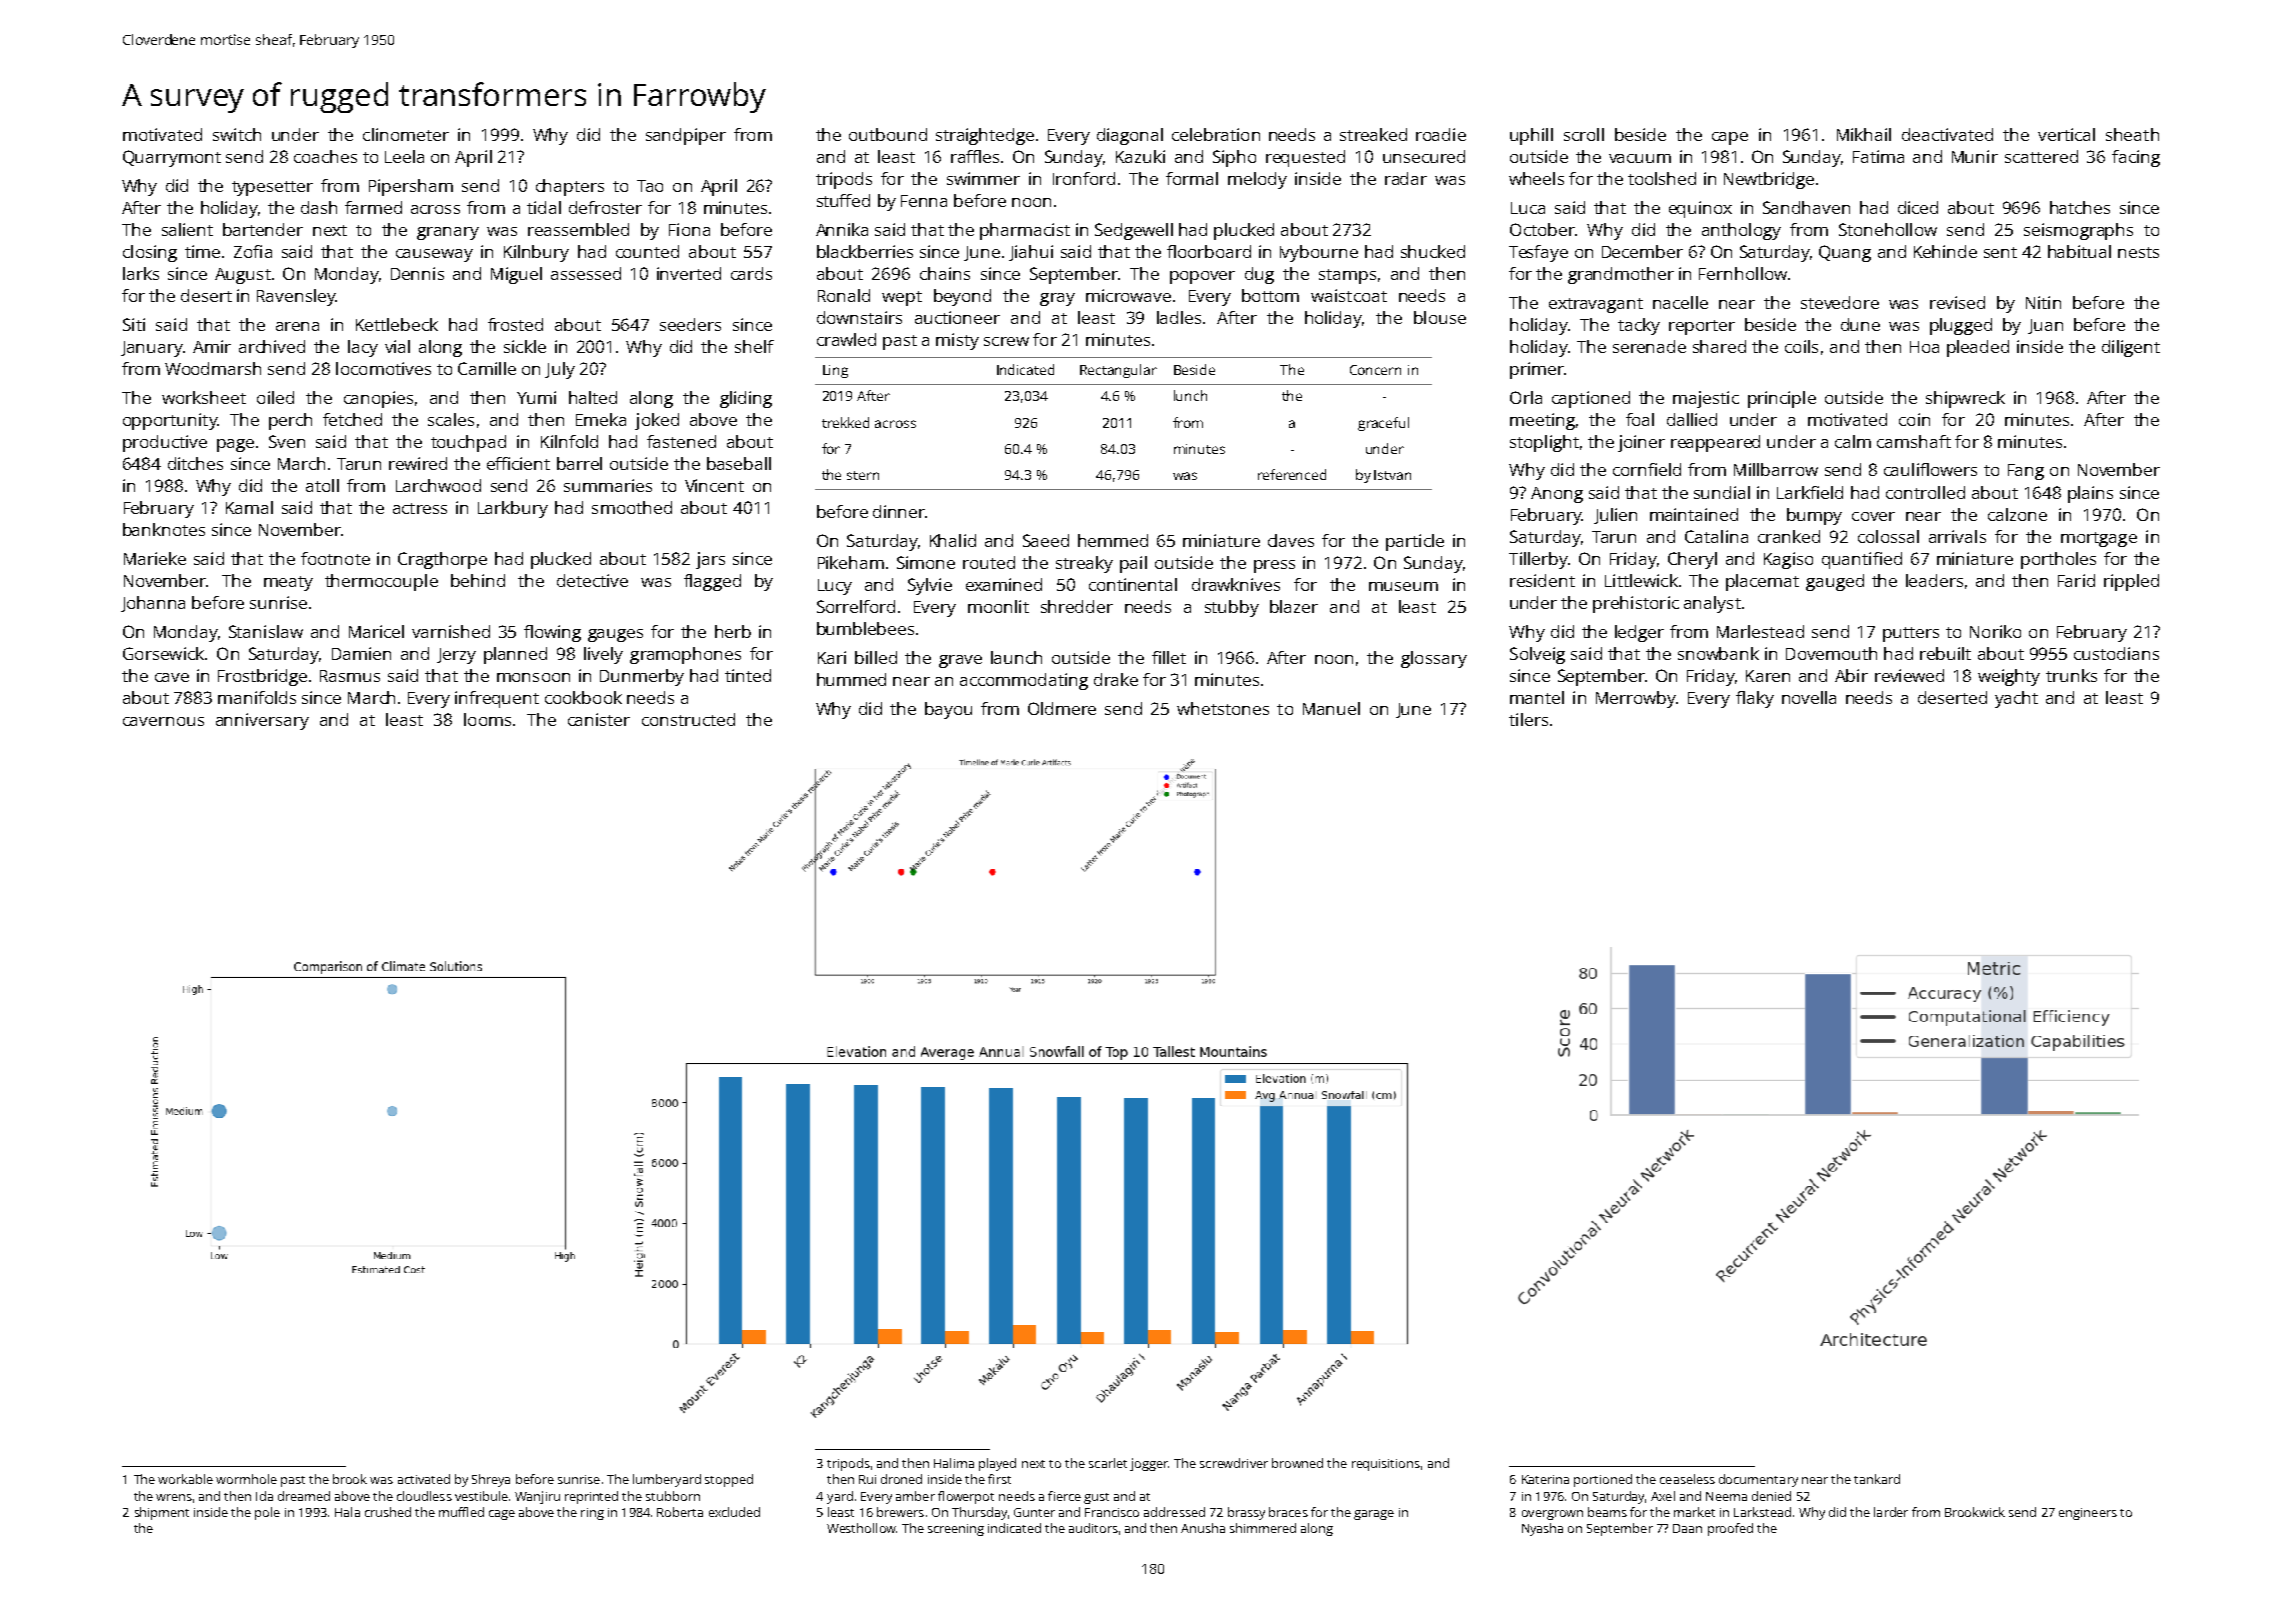  Describe the element at coordinates (948, 710) in the document. I see `bayou` at that location.
